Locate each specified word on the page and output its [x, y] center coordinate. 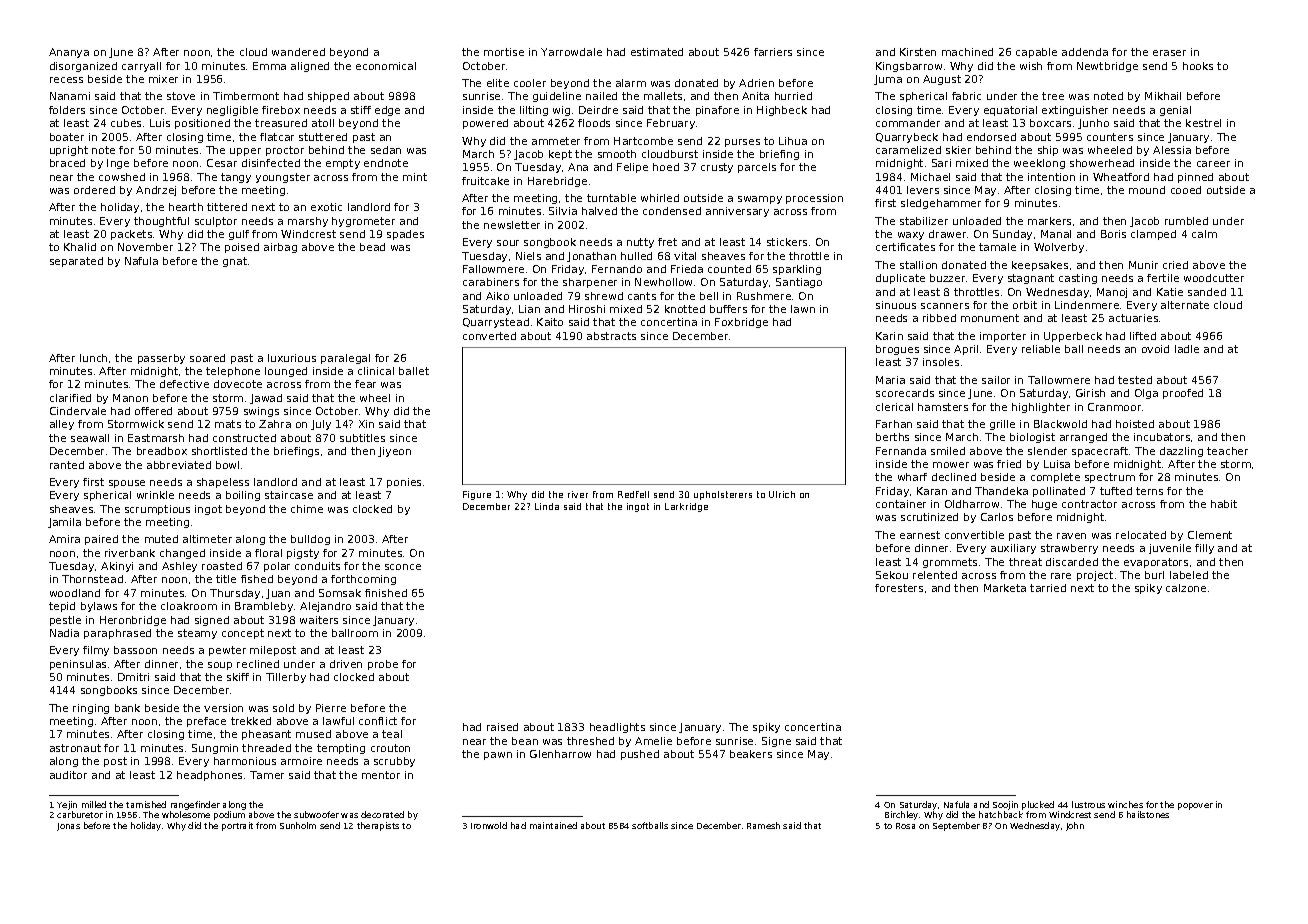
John [1075, 826]
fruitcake [485, 181]
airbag [280, 248]
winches [1125, 804]
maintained [553, 825]
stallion [918, 265]
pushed [640, 755]
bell [709, 296]
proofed [1183, 394]
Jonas [68, 827]
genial [1175, 111]
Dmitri [133, 677]
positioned [202, 124]
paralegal [345, 359]
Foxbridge [741, 323]
